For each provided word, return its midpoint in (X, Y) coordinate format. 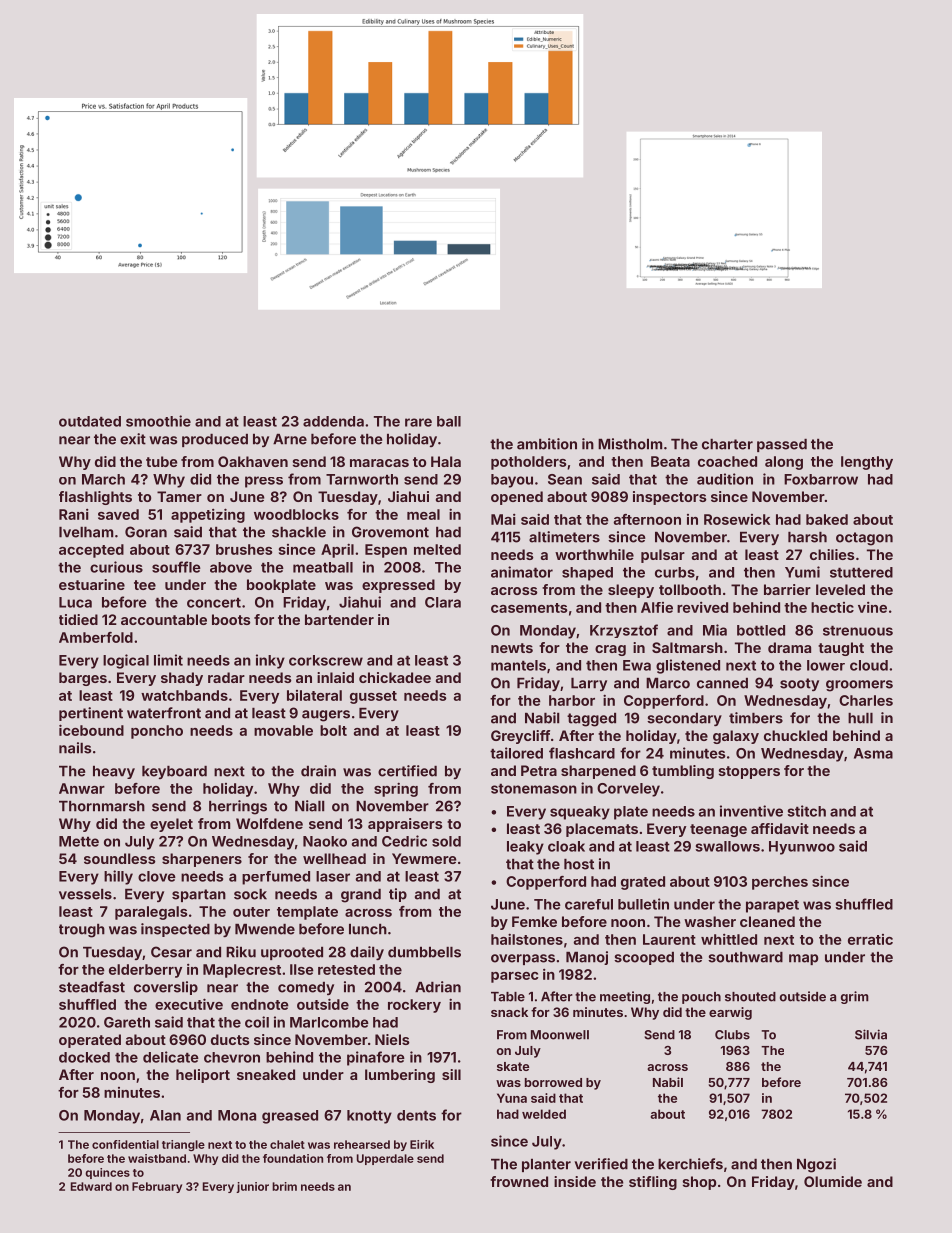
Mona (237, 1115)
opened (517, 498)
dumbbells (424, 952)
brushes (244, 549)
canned (722, 683)
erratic (870, 939)
